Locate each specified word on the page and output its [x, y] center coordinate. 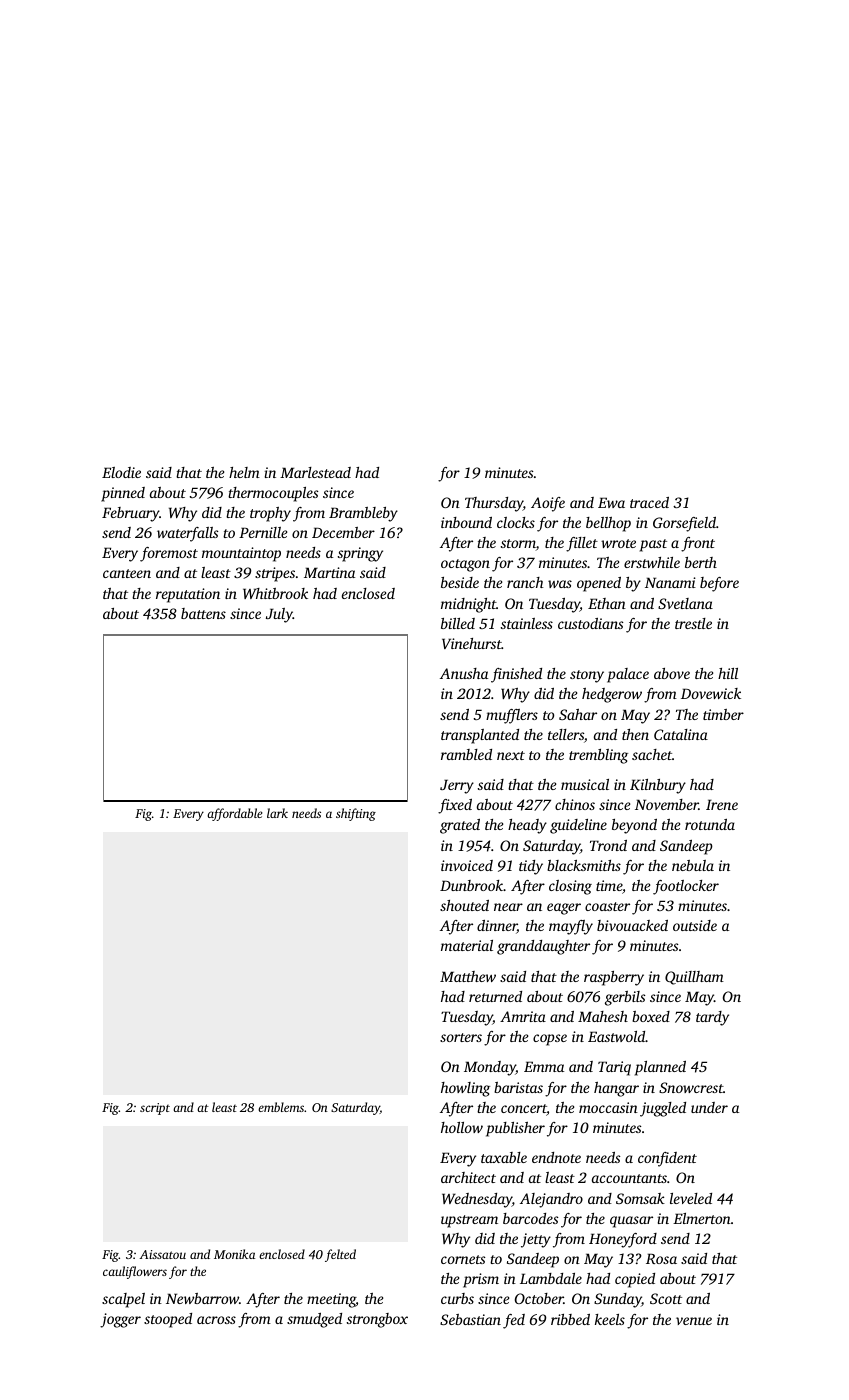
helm [244, 472]
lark [277, 813]
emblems [281, 1107]
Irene [722, 804]
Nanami [670, 582]
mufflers [512, 716]
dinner [497, 927]
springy [360, 554]
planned [660, 1068]
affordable [235, 814]
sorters [461, 1037]
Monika [234, 1254]
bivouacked [632, 925]
